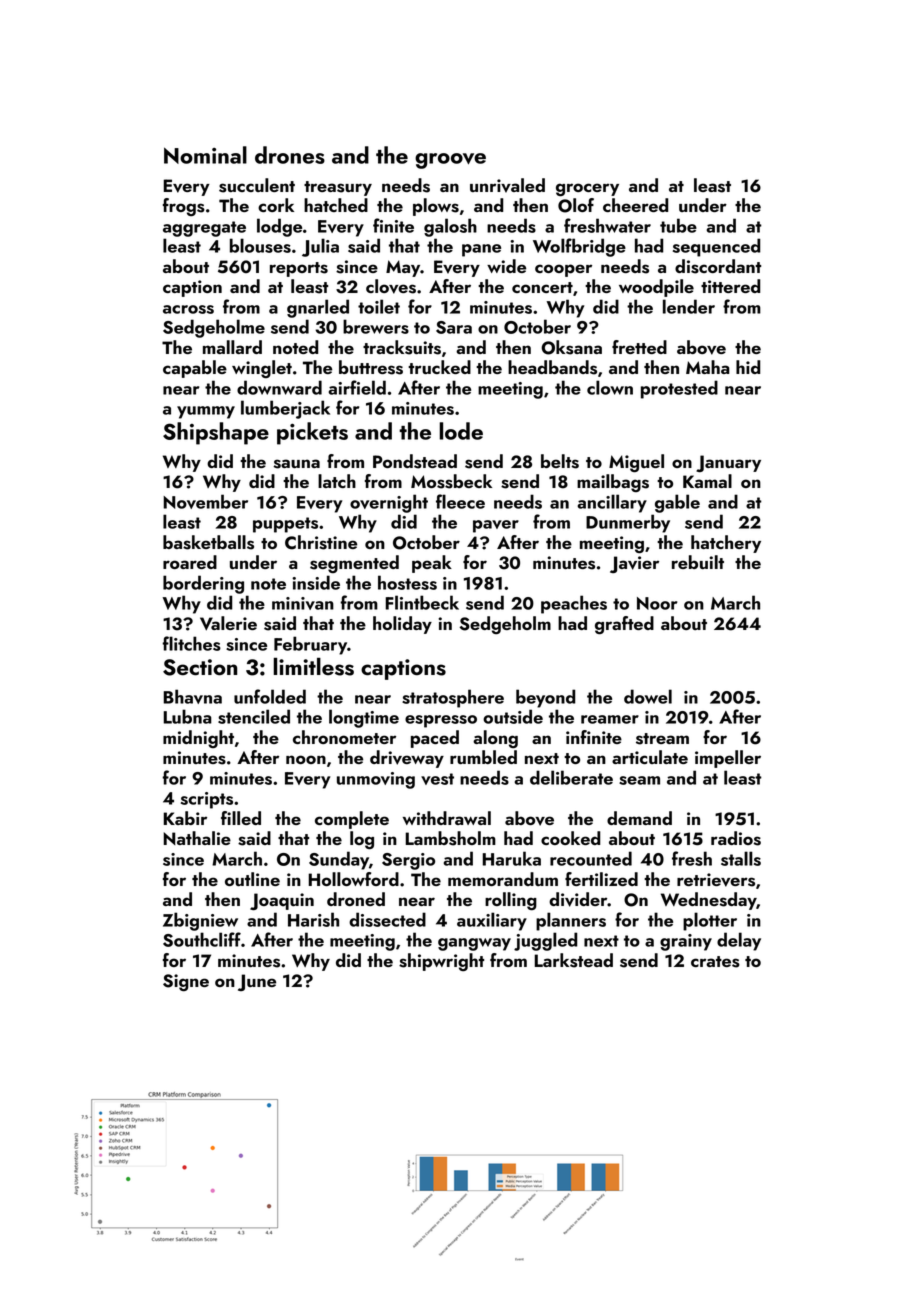 This screenshot has width=924, height=1311. I want to click on paver, so click(496, 526).
